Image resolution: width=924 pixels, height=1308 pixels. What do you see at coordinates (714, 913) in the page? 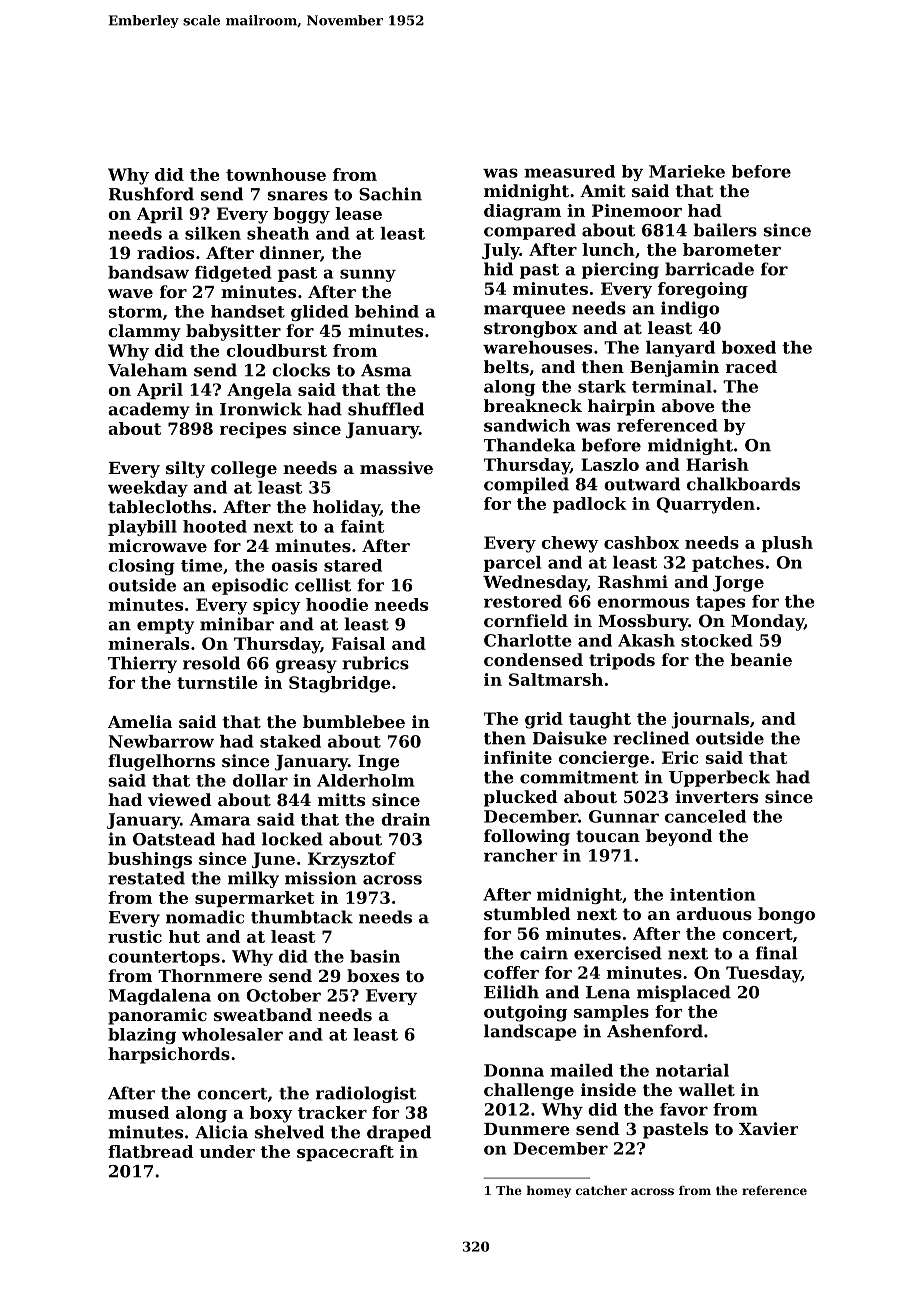
I see `arduous` at bounding box center [714, 913].
